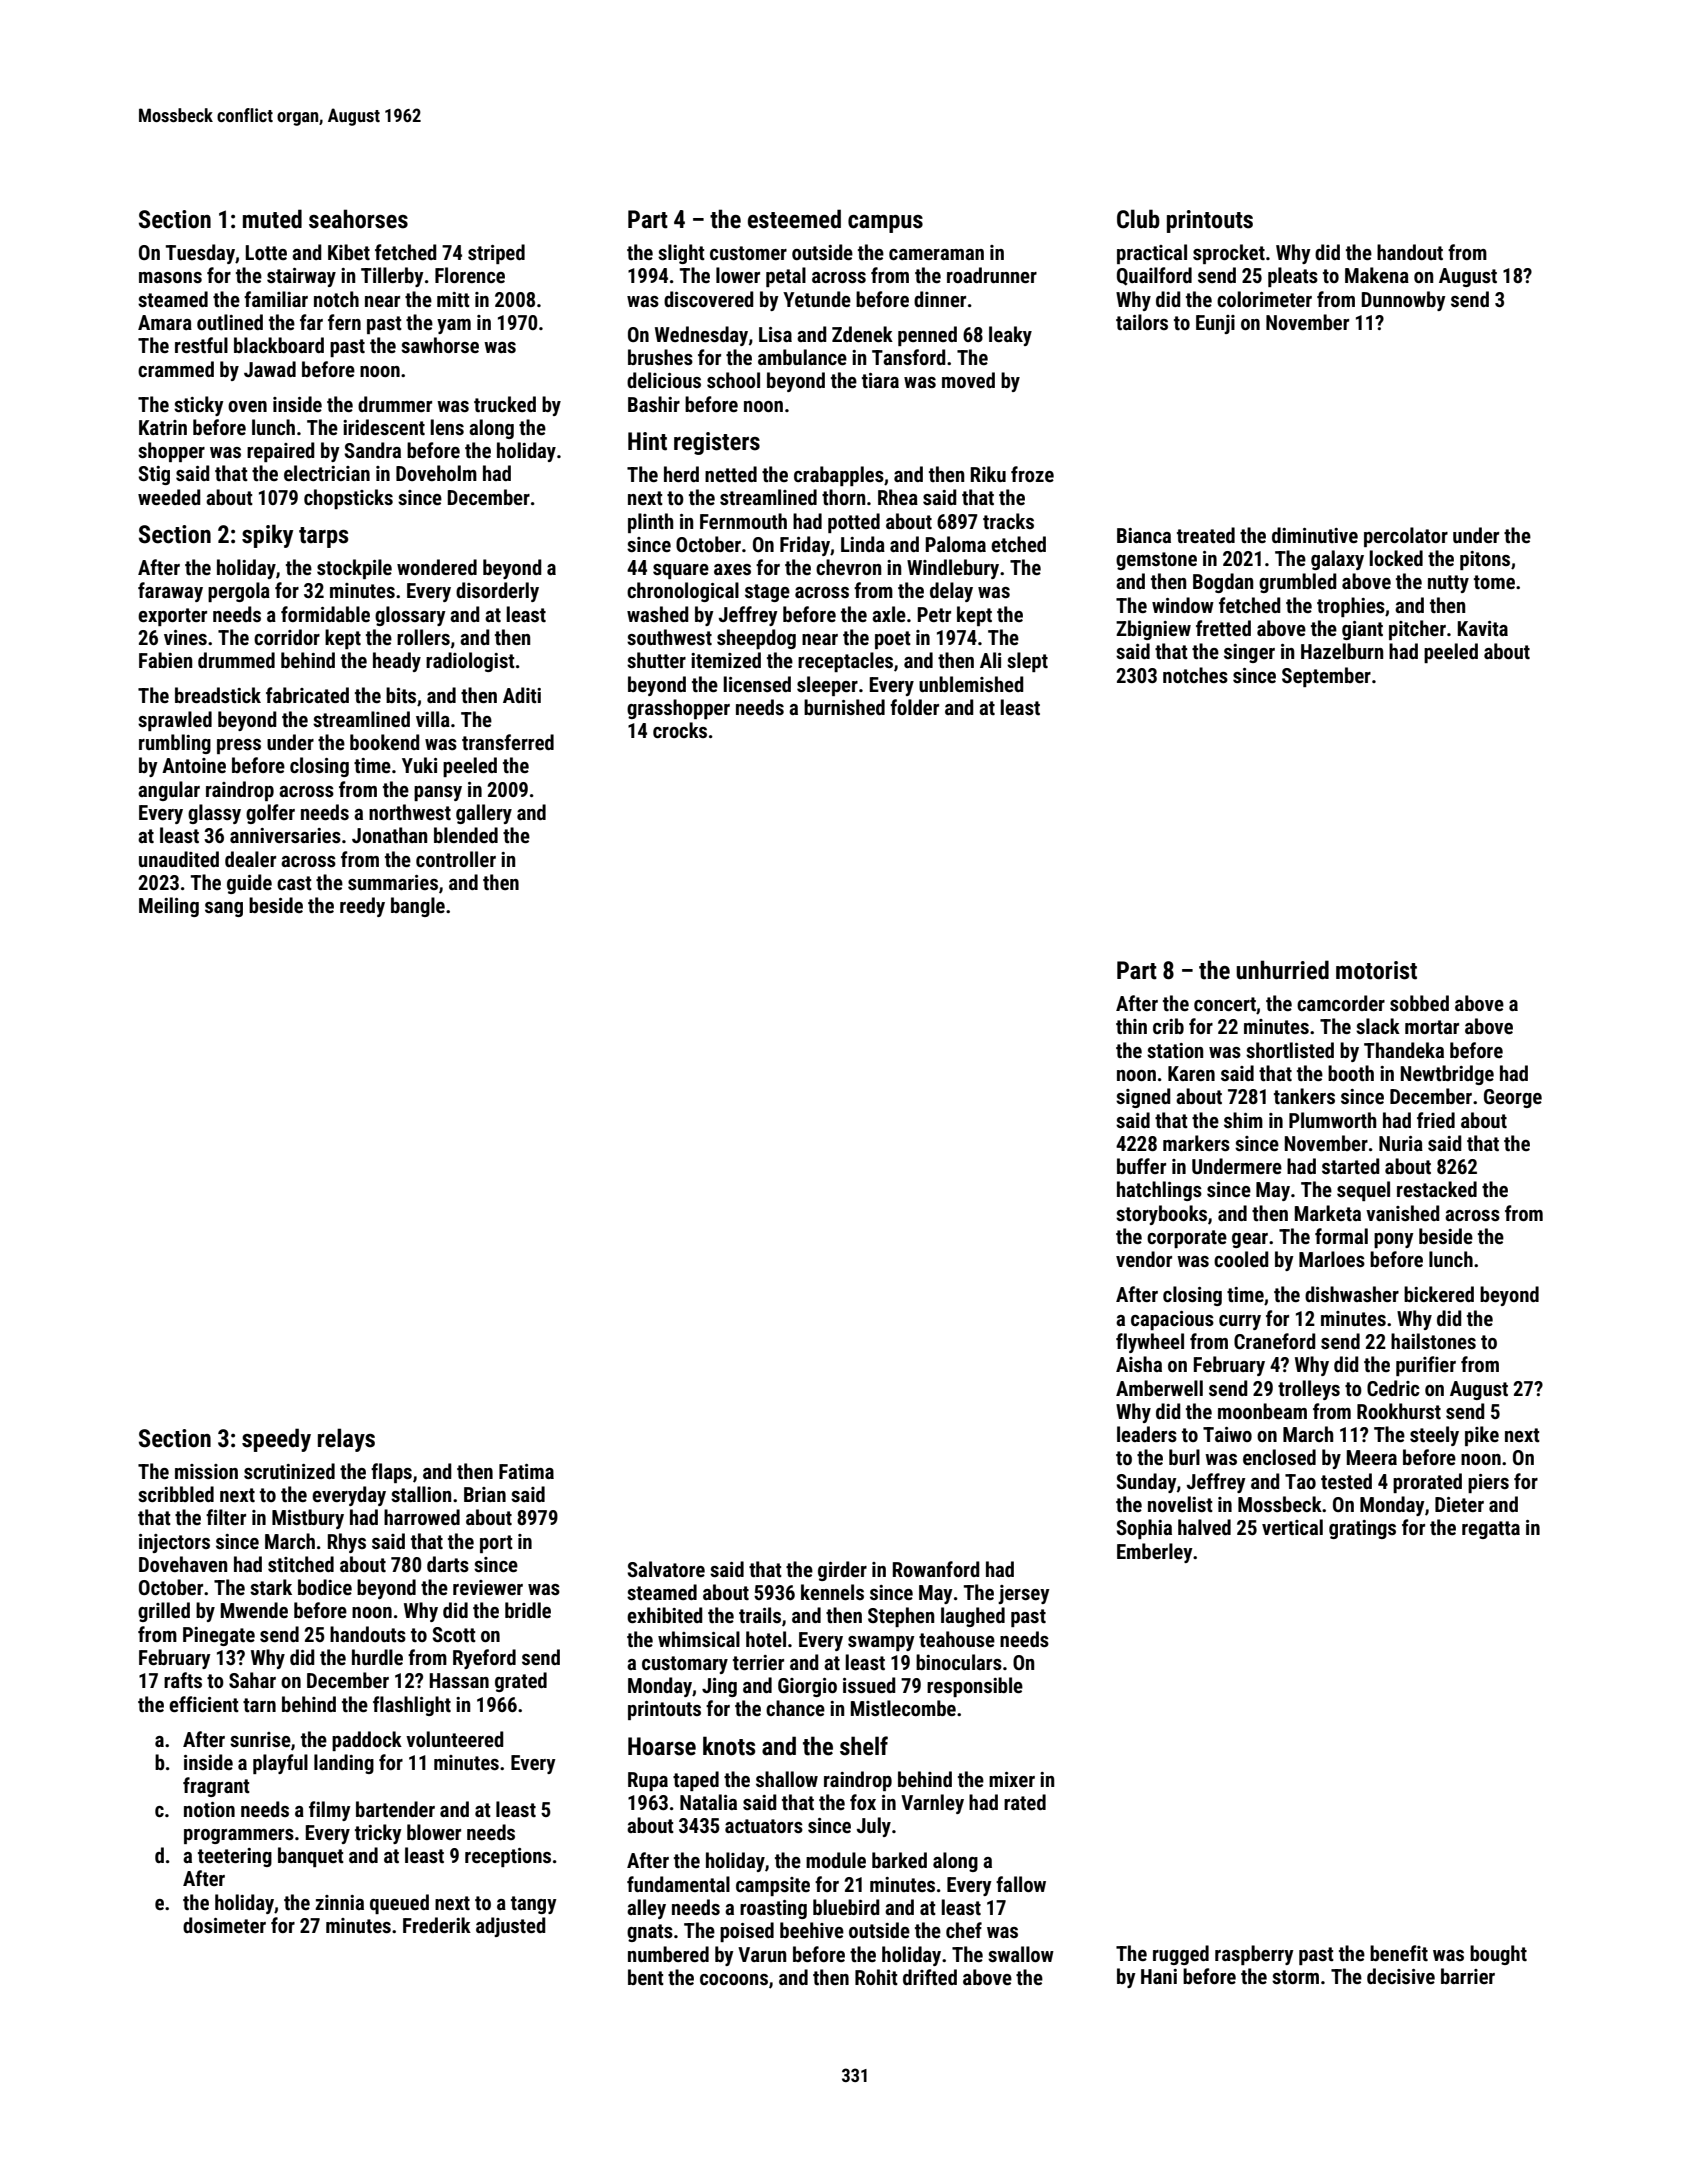 This image has width=1683, height=2178. I want to click on drifted, so click(930, 1977).
